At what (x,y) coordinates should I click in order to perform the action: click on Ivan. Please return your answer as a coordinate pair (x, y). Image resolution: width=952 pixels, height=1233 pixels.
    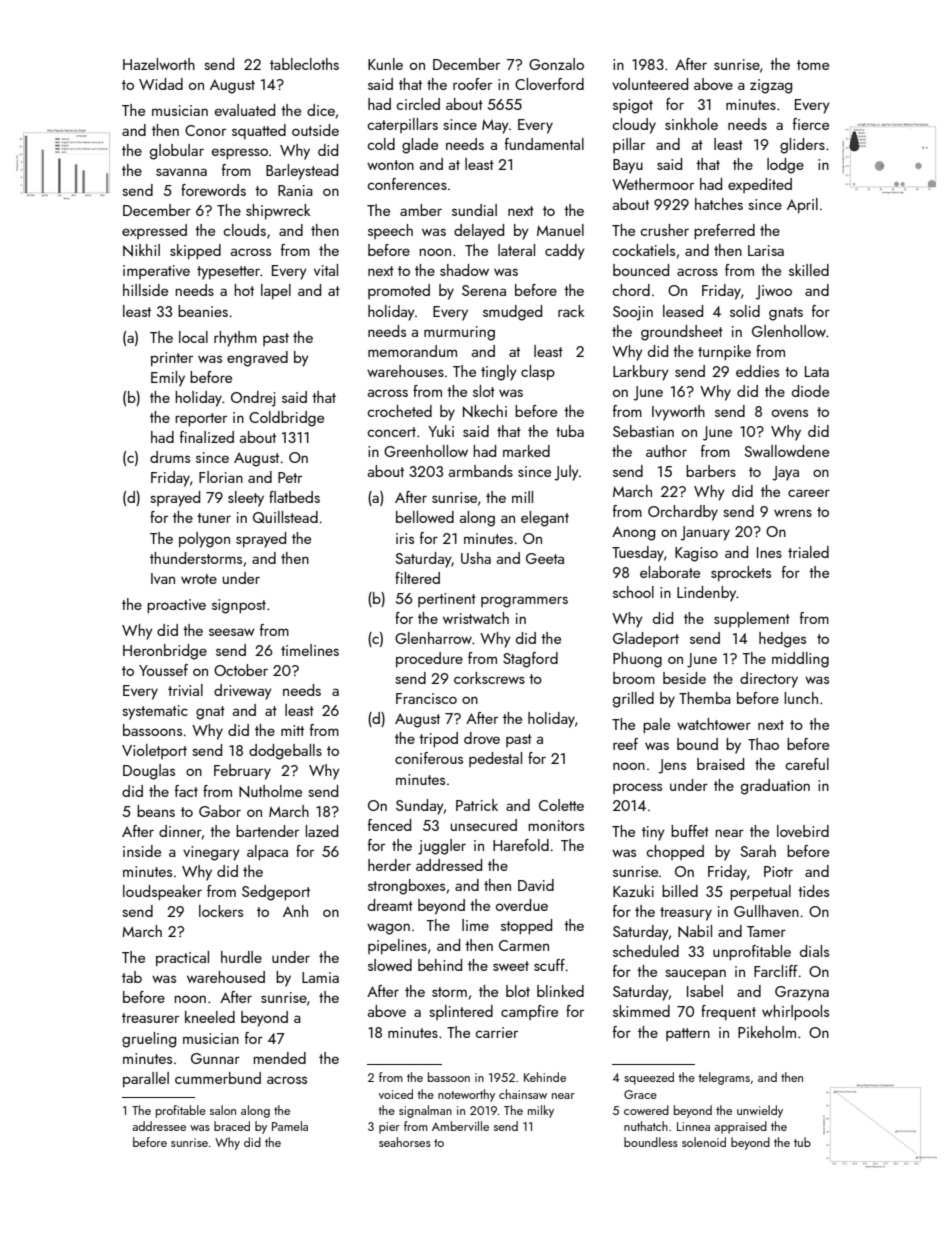
    Looking at the image, I should click on (163, 578).
